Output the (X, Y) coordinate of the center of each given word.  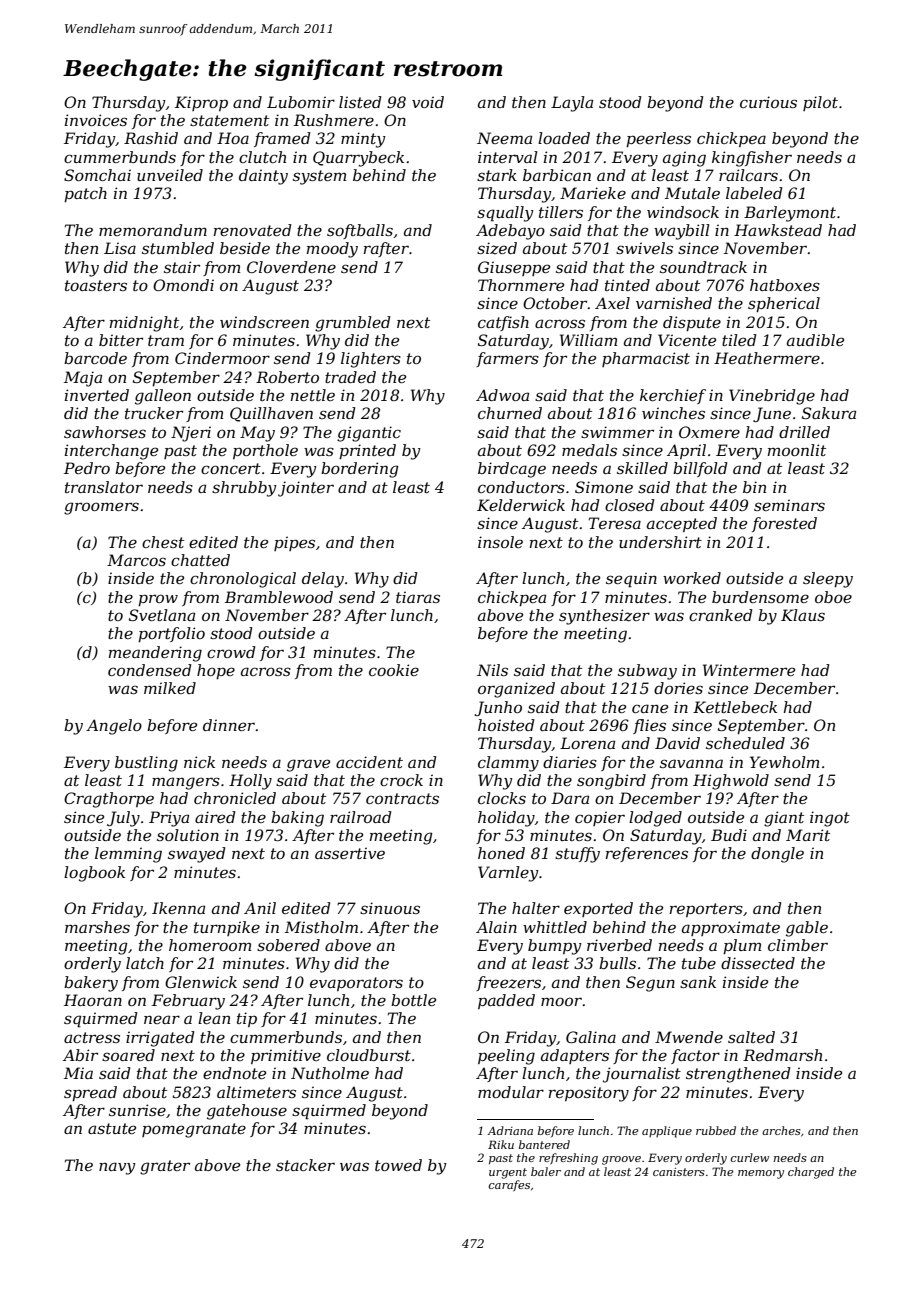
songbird (611, 782)
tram (166, 340)
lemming (128, 855)
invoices (96, 120)
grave (308, 765)
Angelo (114, 727)
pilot (820, 103)
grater (165, 1167)
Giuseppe (514, 268)
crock (401, 780)
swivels (644, 248)
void (428, 102)
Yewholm (784, 762)
